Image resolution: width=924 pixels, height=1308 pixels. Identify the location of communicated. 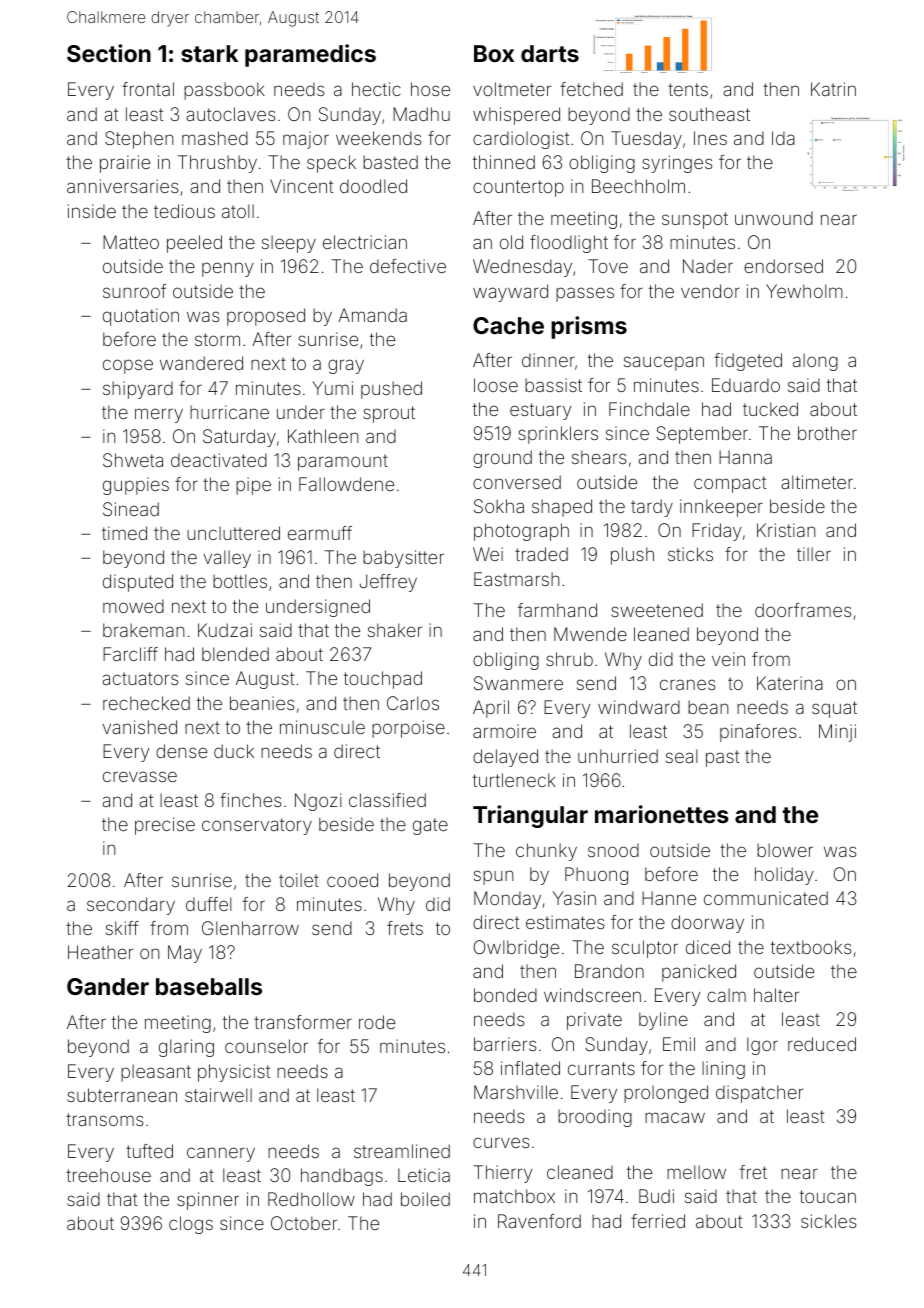
(766, 898).
